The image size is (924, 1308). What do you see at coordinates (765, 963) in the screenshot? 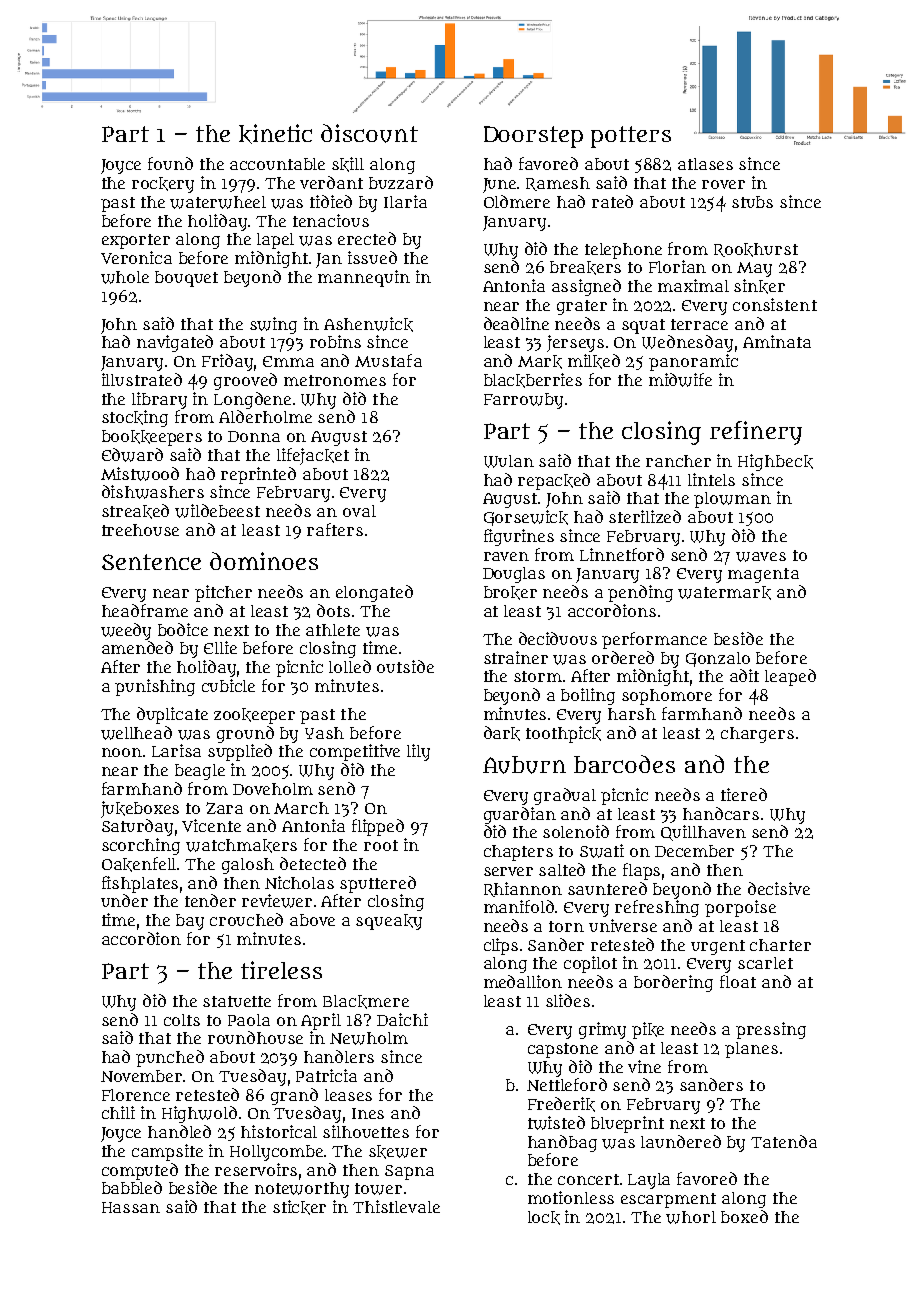
I see `scarlet` at bounding box center [765, 963].
